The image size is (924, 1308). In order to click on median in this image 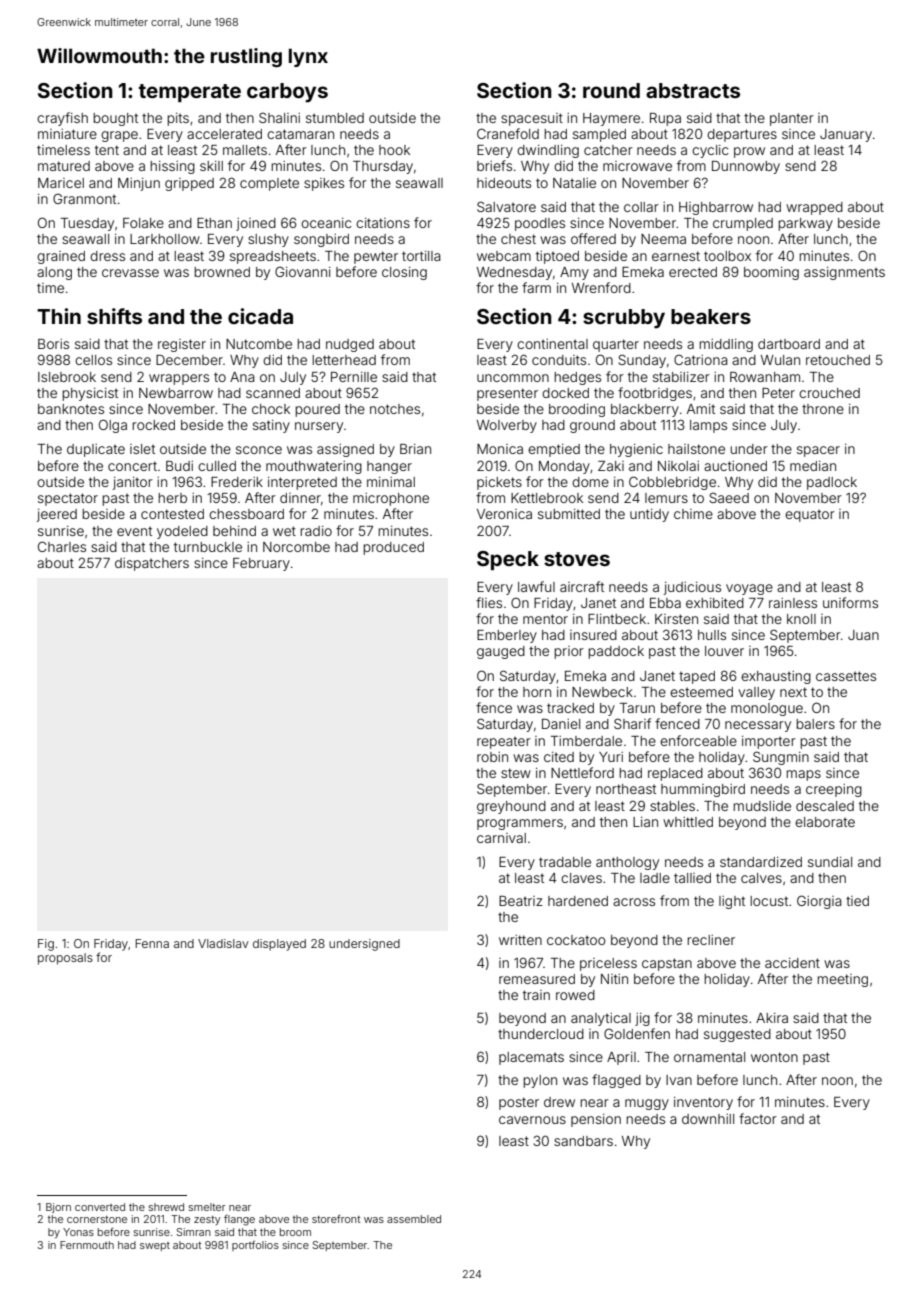, I will do `click(813, 466)`.
